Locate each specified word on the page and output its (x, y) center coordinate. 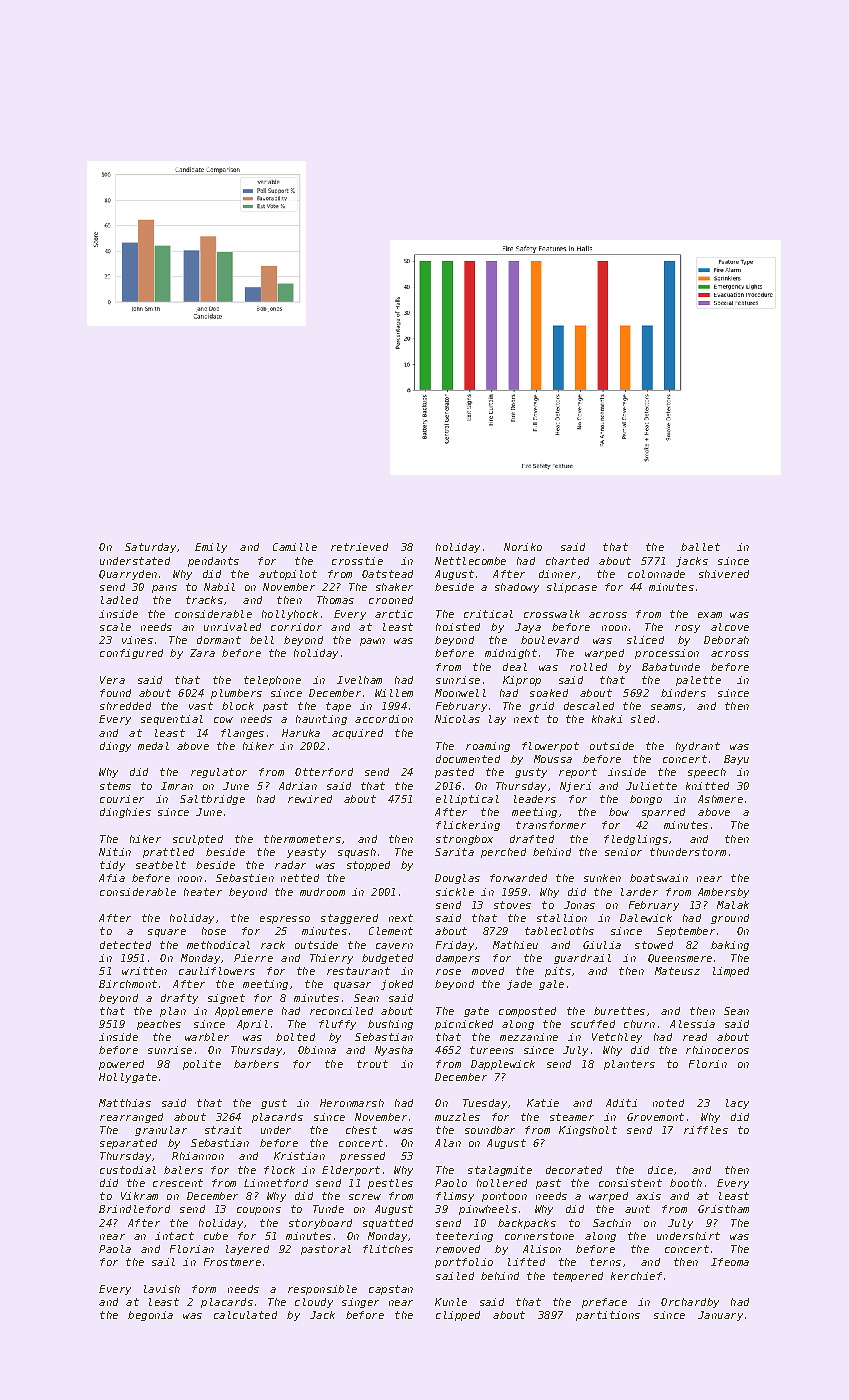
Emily (211, 548)
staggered (349, 919)
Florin (708, 1064)
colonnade (656, 574)
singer (360, 1303)
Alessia (692, 1024)
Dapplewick (503, 1065)
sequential (172, 720)
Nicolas (457, 719)
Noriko (523, 547)
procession (667, 654)
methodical (218, 945)
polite (202, 1065)
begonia (150, 1316)
